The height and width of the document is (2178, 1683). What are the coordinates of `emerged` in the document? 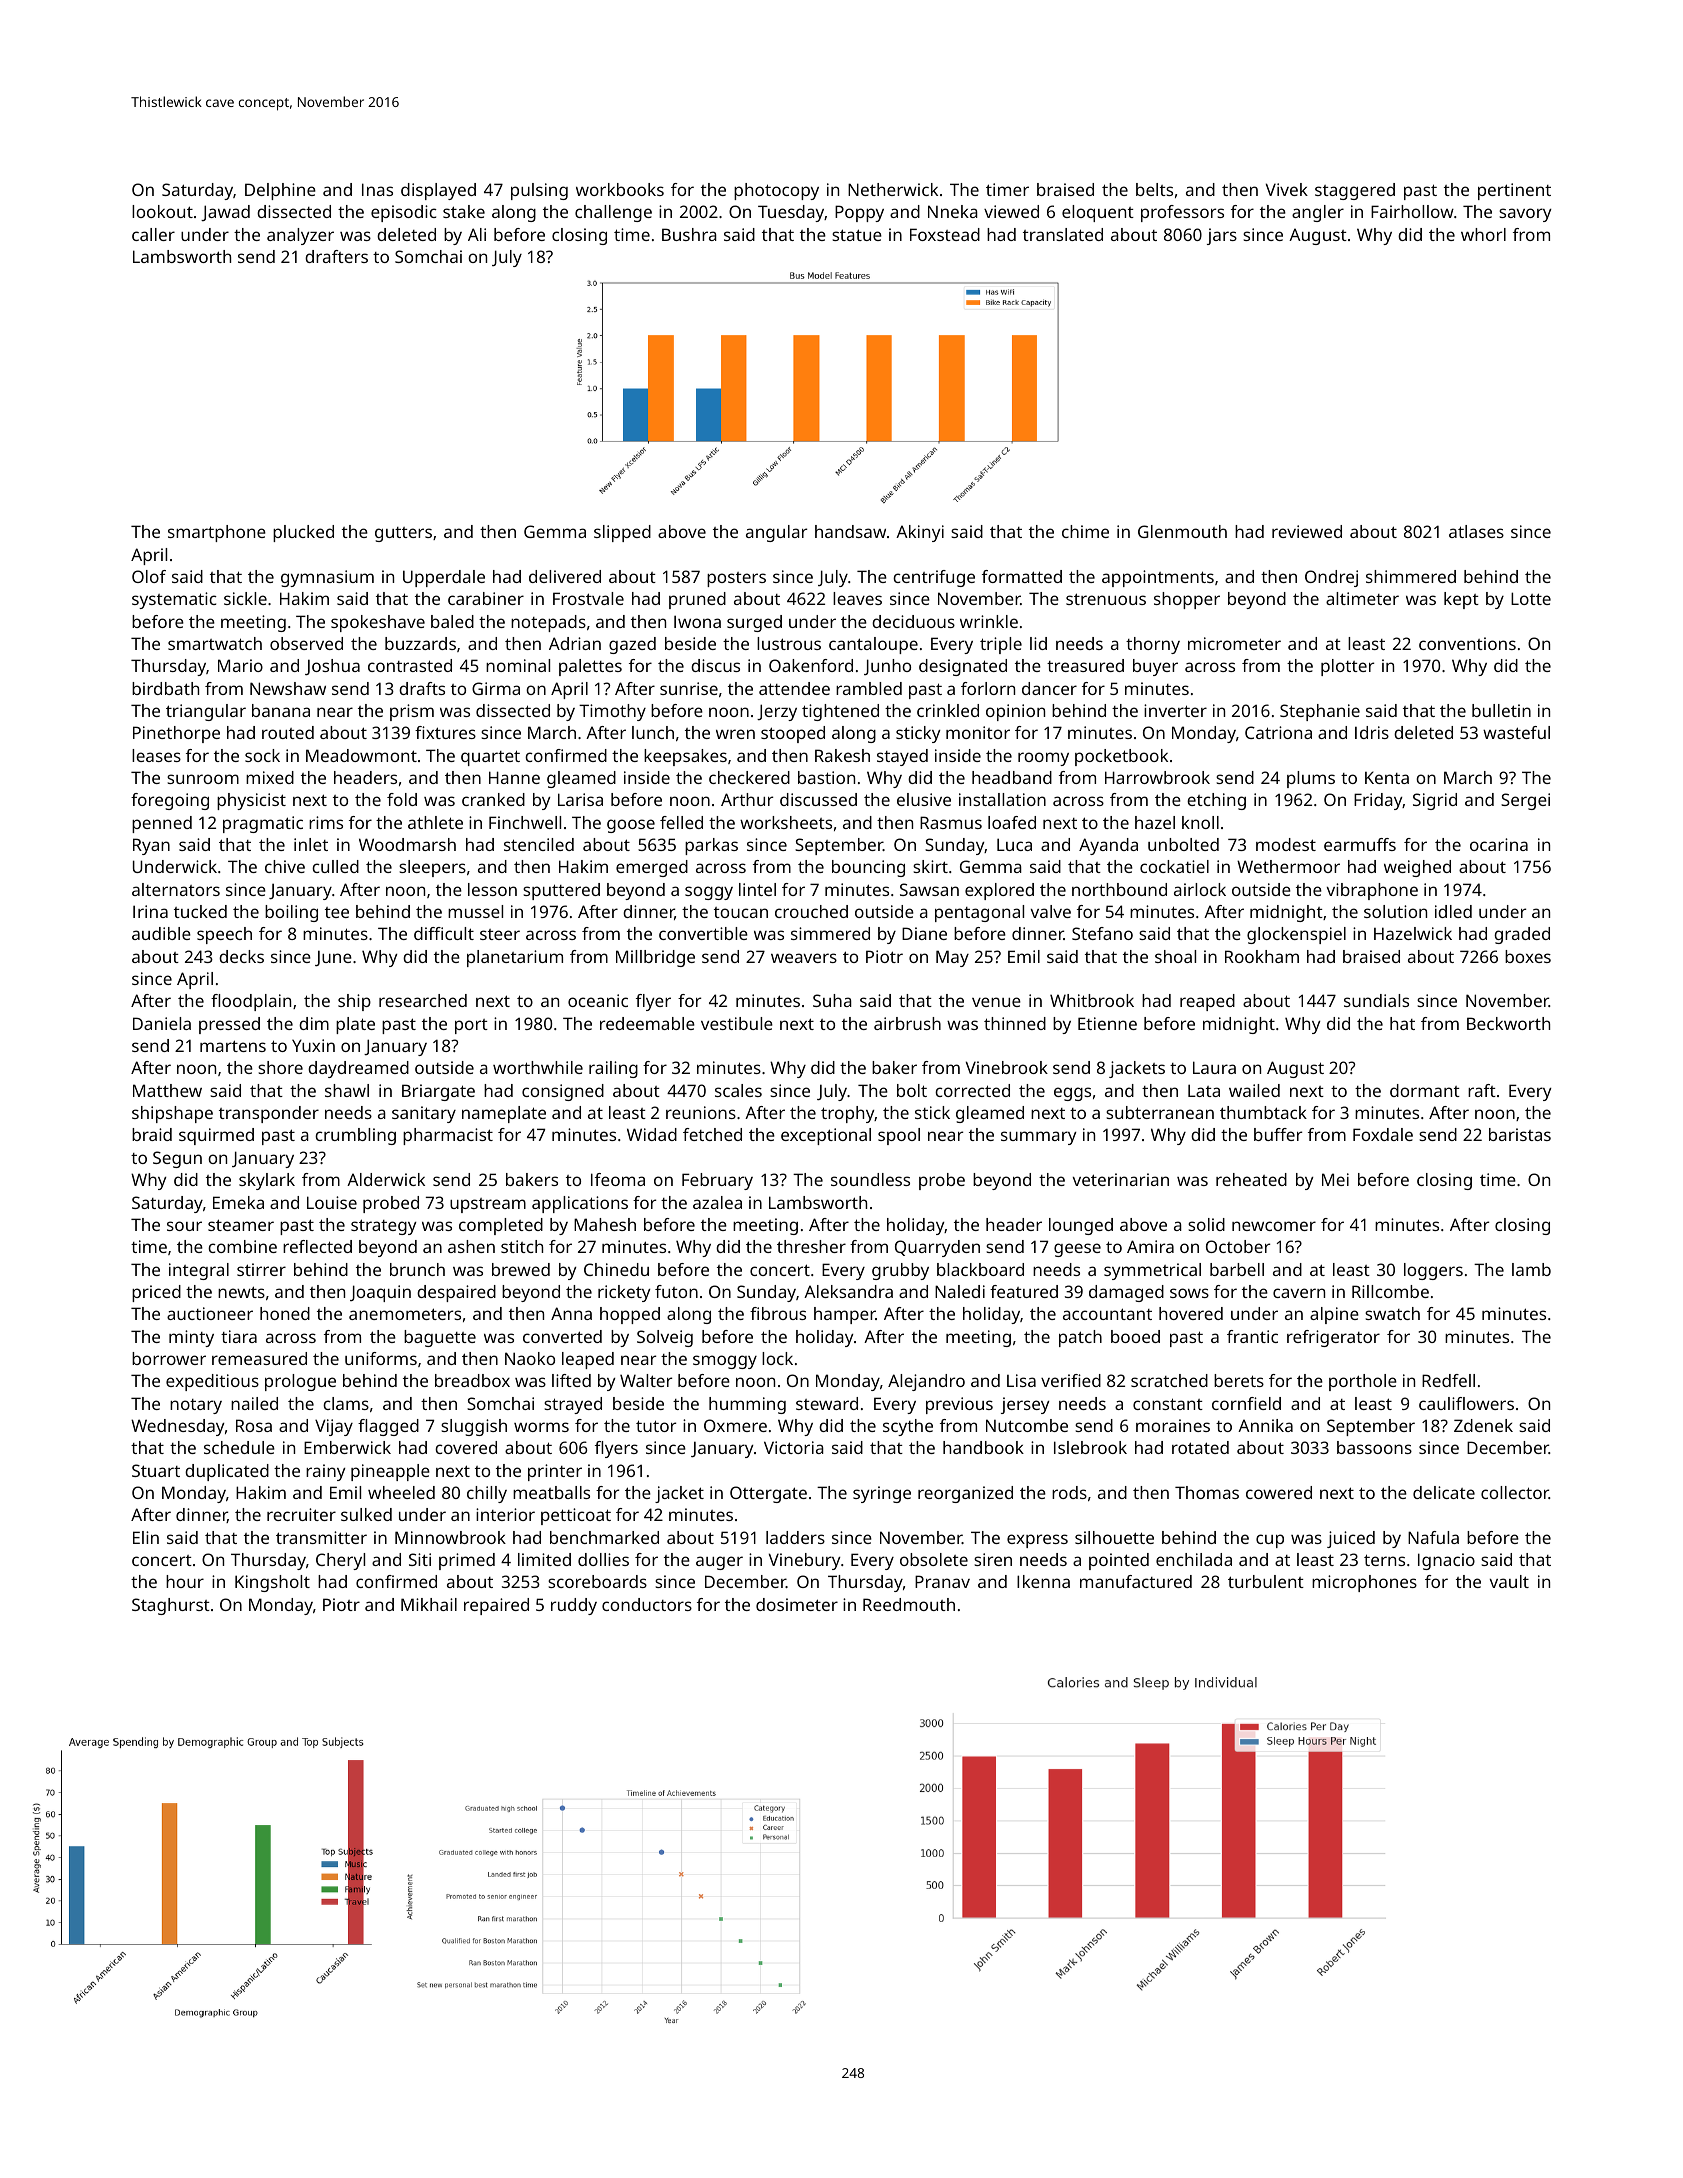 It's located at (652, 868).
